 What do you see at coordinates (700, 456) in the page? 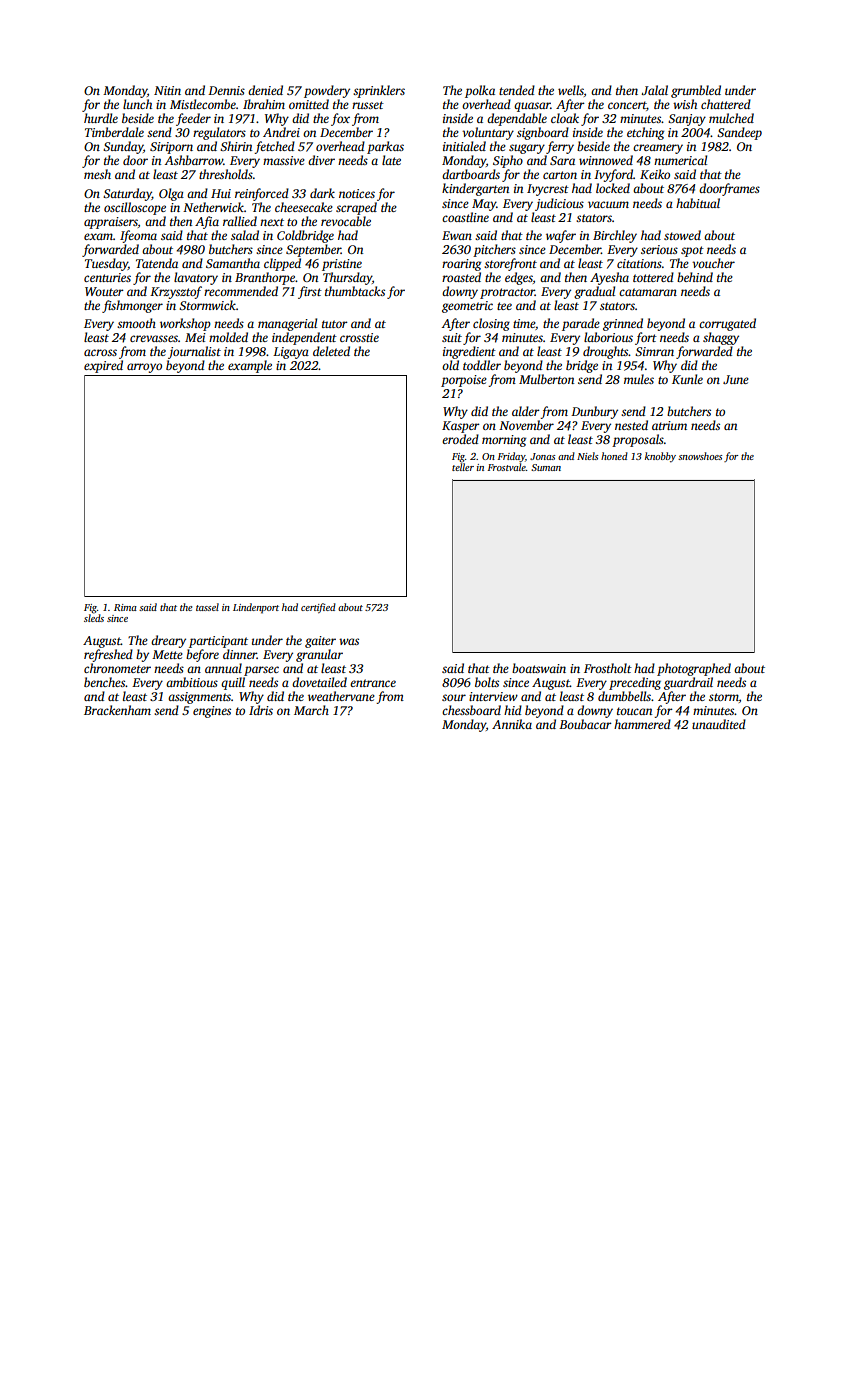
I see `snowshoes` at bounding box center [700, 456].
